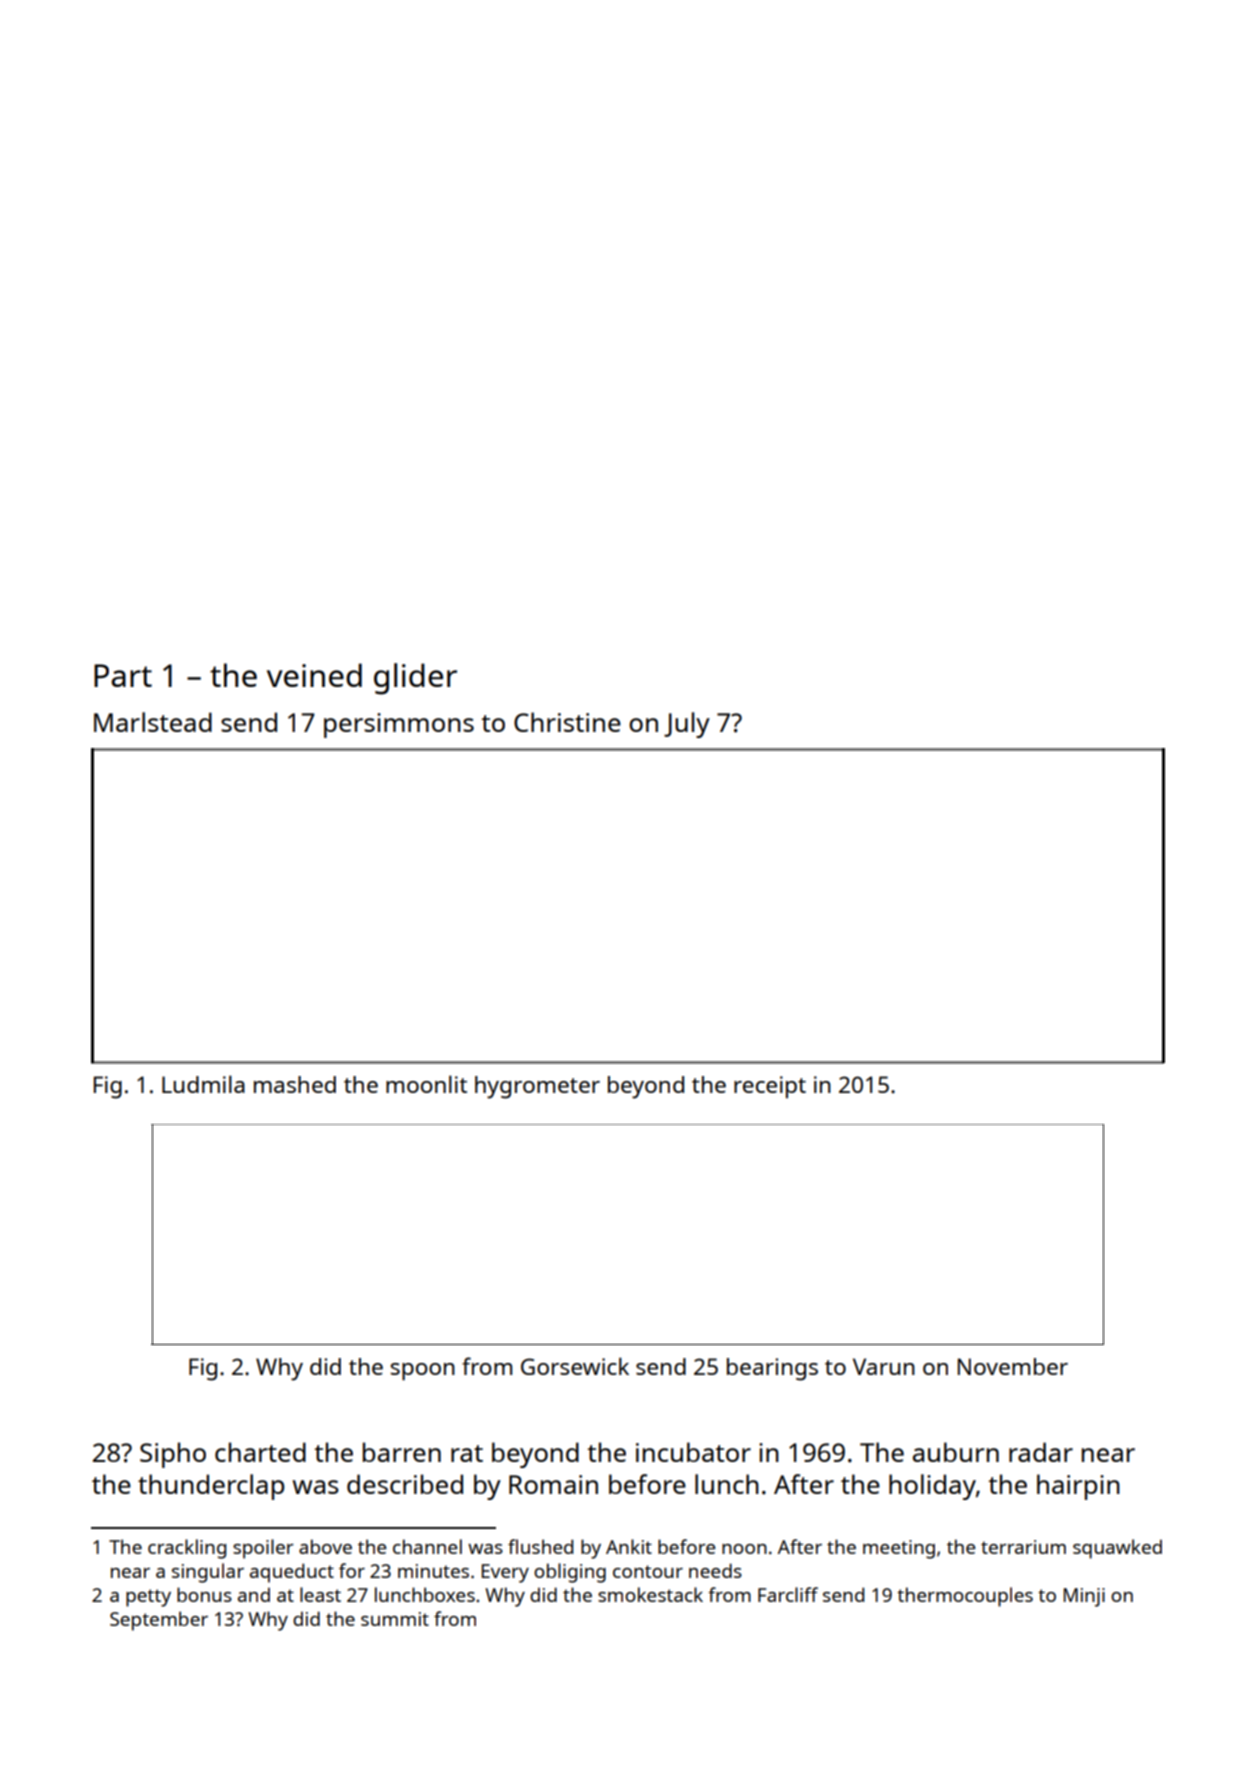 The height and width of the screenshot is (1776, 1256). Describe the element at coordinates (211, 1487) in the screenshot. I see `thunderclap` at that location.
